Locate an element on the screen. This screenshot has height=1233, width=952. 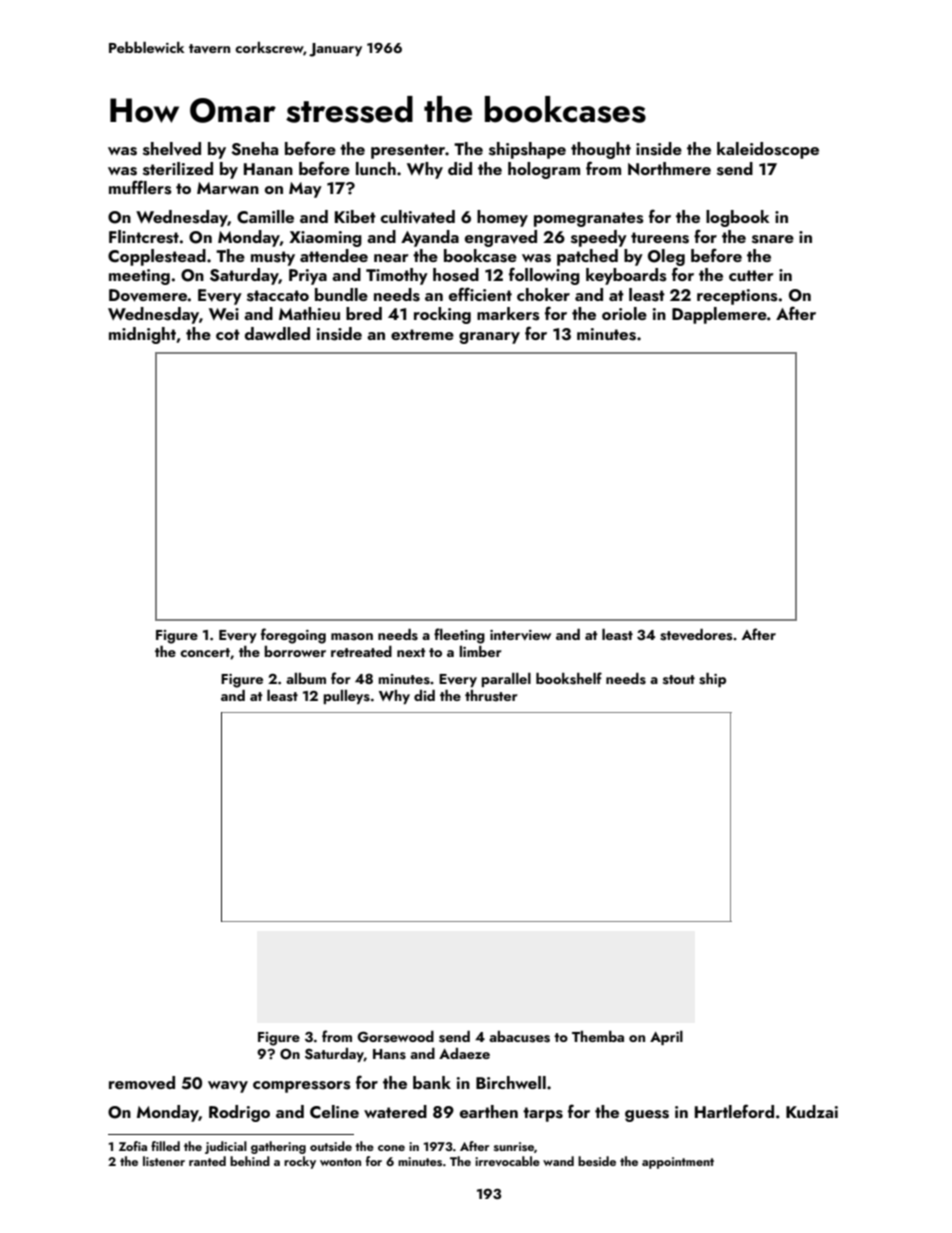
Dapplemere is located at coordinates (719, 315).
